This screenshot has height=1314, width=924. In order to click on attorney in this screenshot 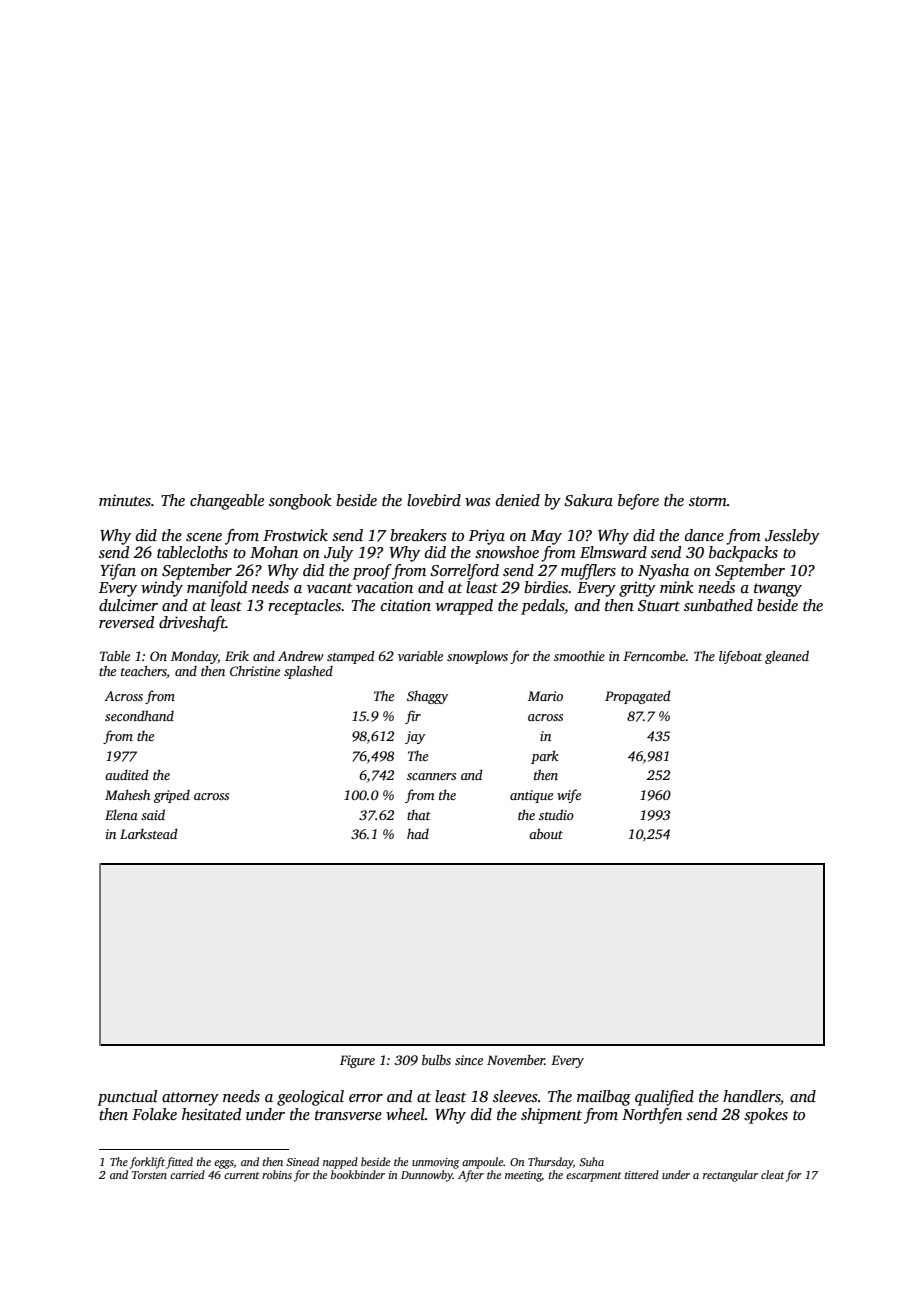, I will do `click(190, 1099)`.
